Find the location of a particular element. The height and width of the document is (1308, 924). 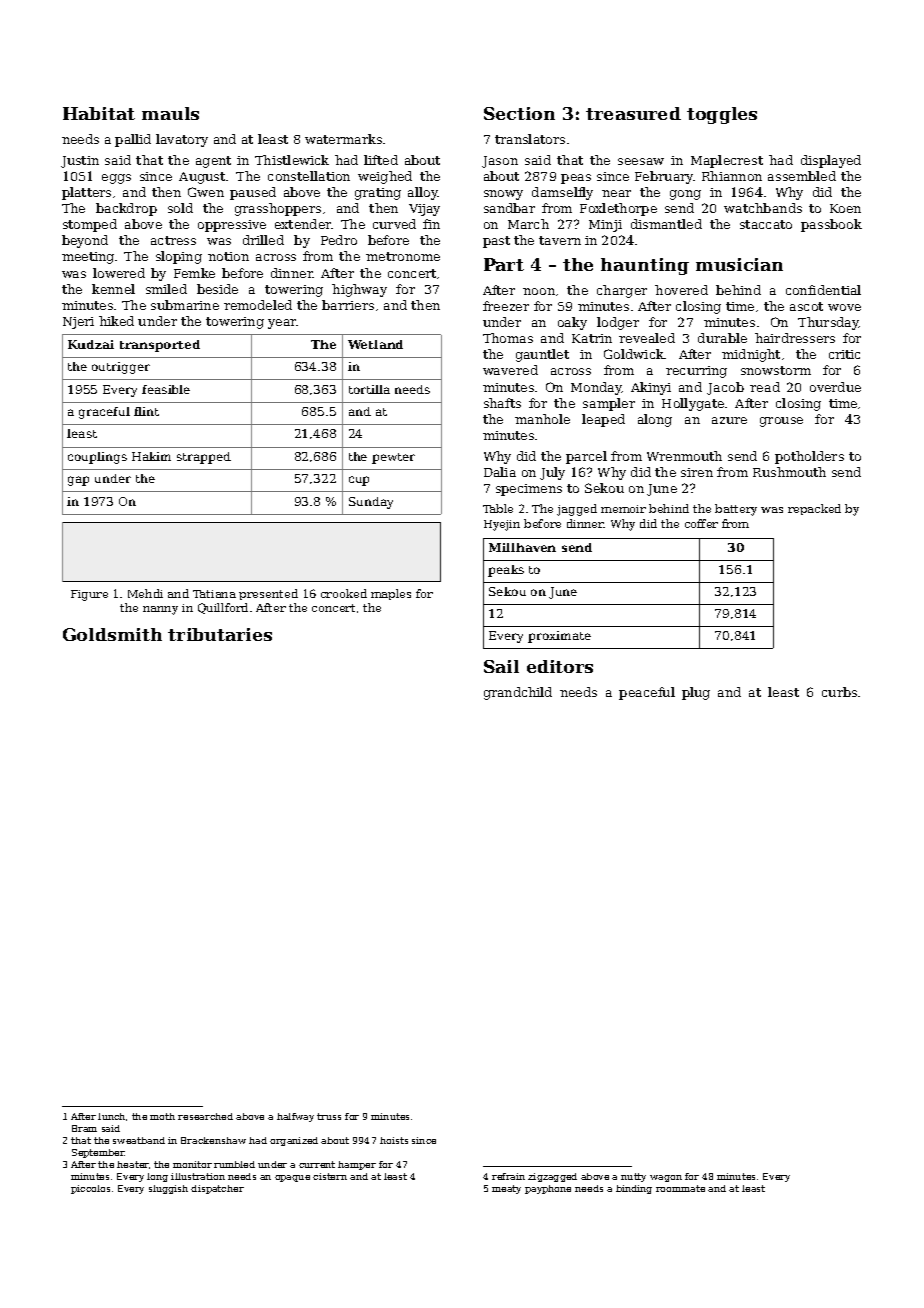

truss is located at coordinates (329, 1116).
